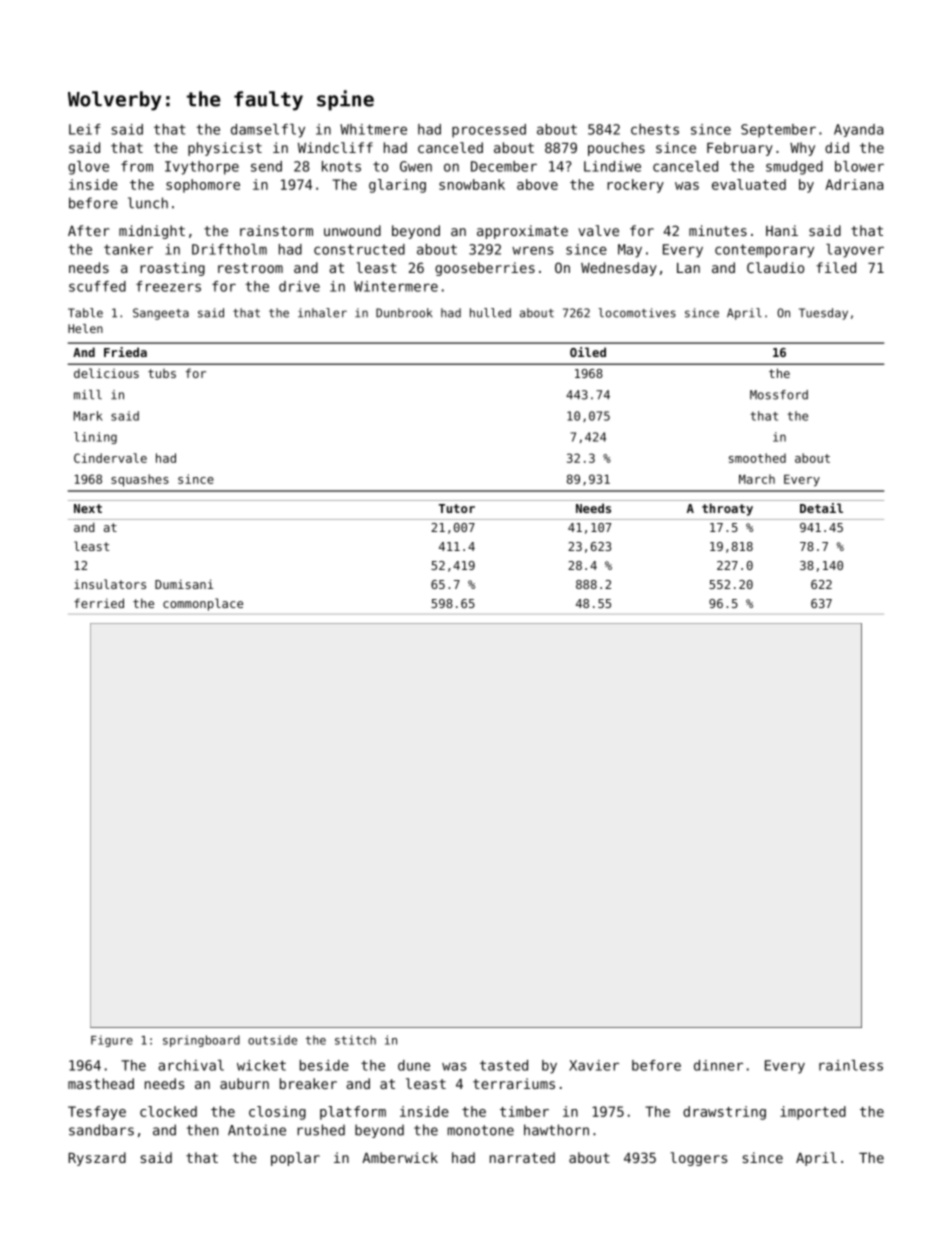 The height and width of the image is (1233, 952). Describe the element at coordinates (355, 1040) in the image. I see `stitch` at that location.
